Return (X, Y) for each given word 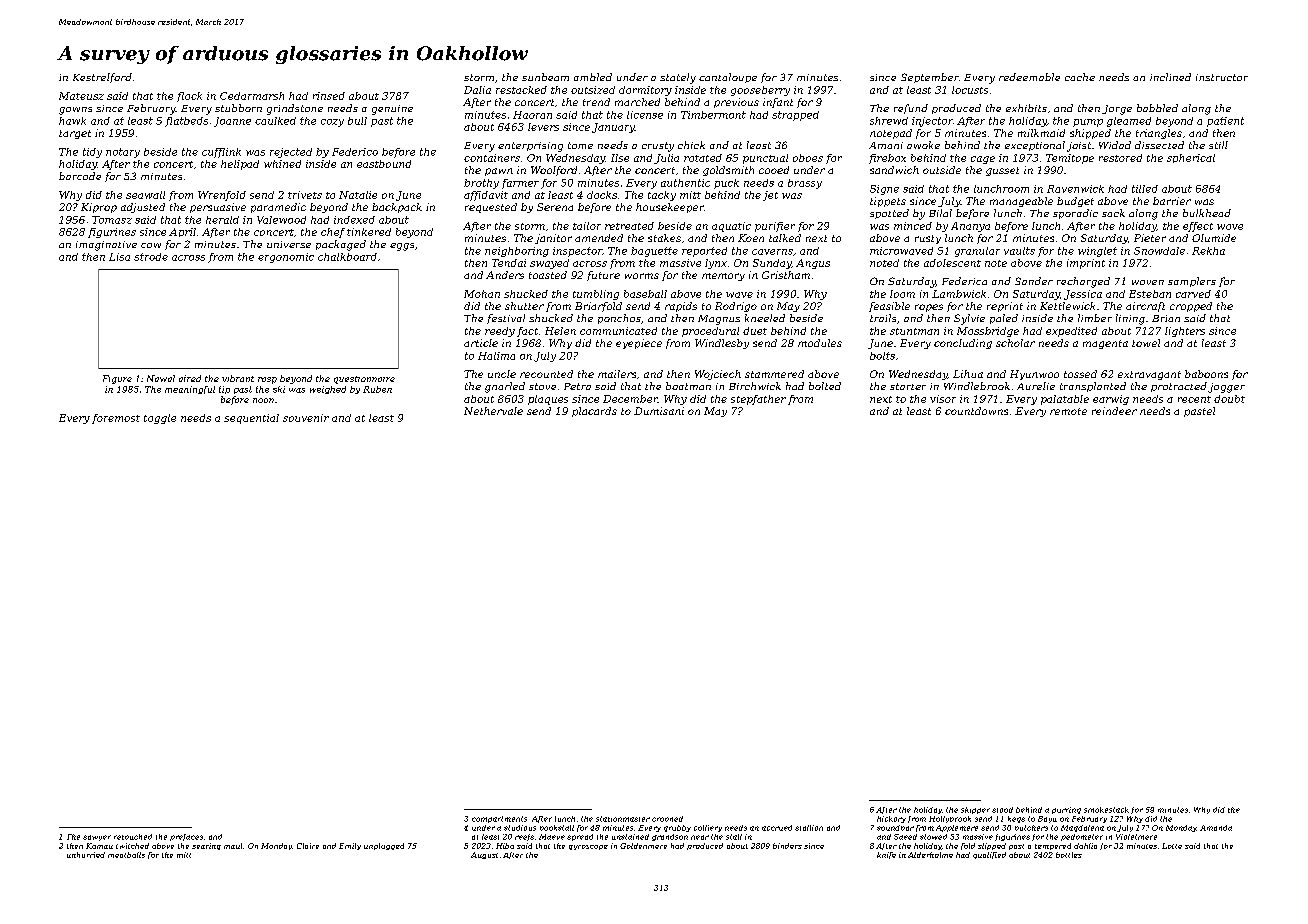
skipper (975, 810)
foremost (116, 419)
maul (233, 846)
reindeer (1114, 411)
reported (704, 252)
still (1218, 145)
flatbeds (186, 122)
